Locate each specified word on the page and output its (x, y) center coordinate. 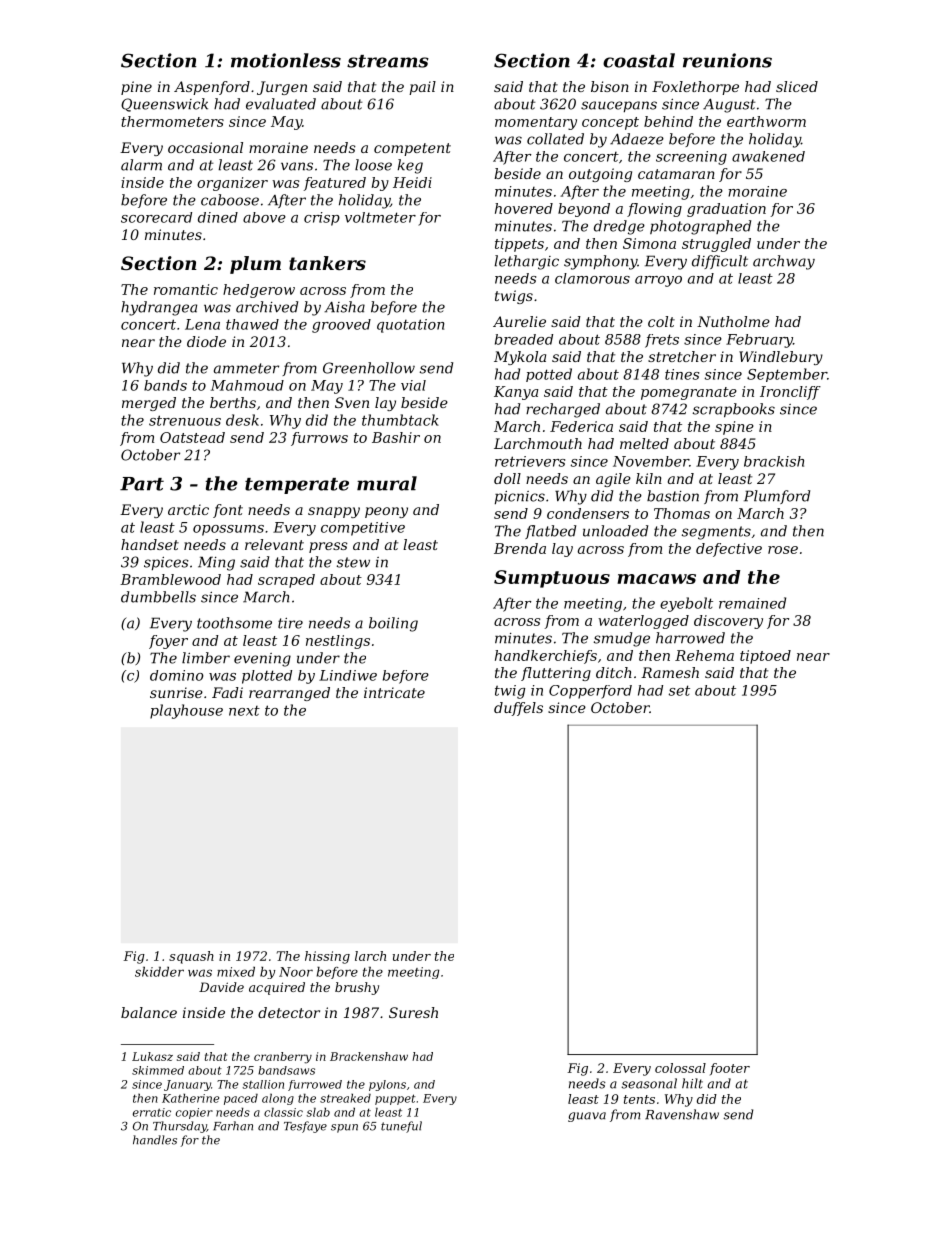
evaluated (281, 104)
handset (150, 544)
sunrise (176, 692)
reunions (727, 60)
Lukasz (152, 1056)
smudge (622, 639)
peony (386, 512)
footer (730, 1069)
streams (388, 61)
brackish (774, 461)
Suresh (413, 1012)
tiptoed (765, 657)
